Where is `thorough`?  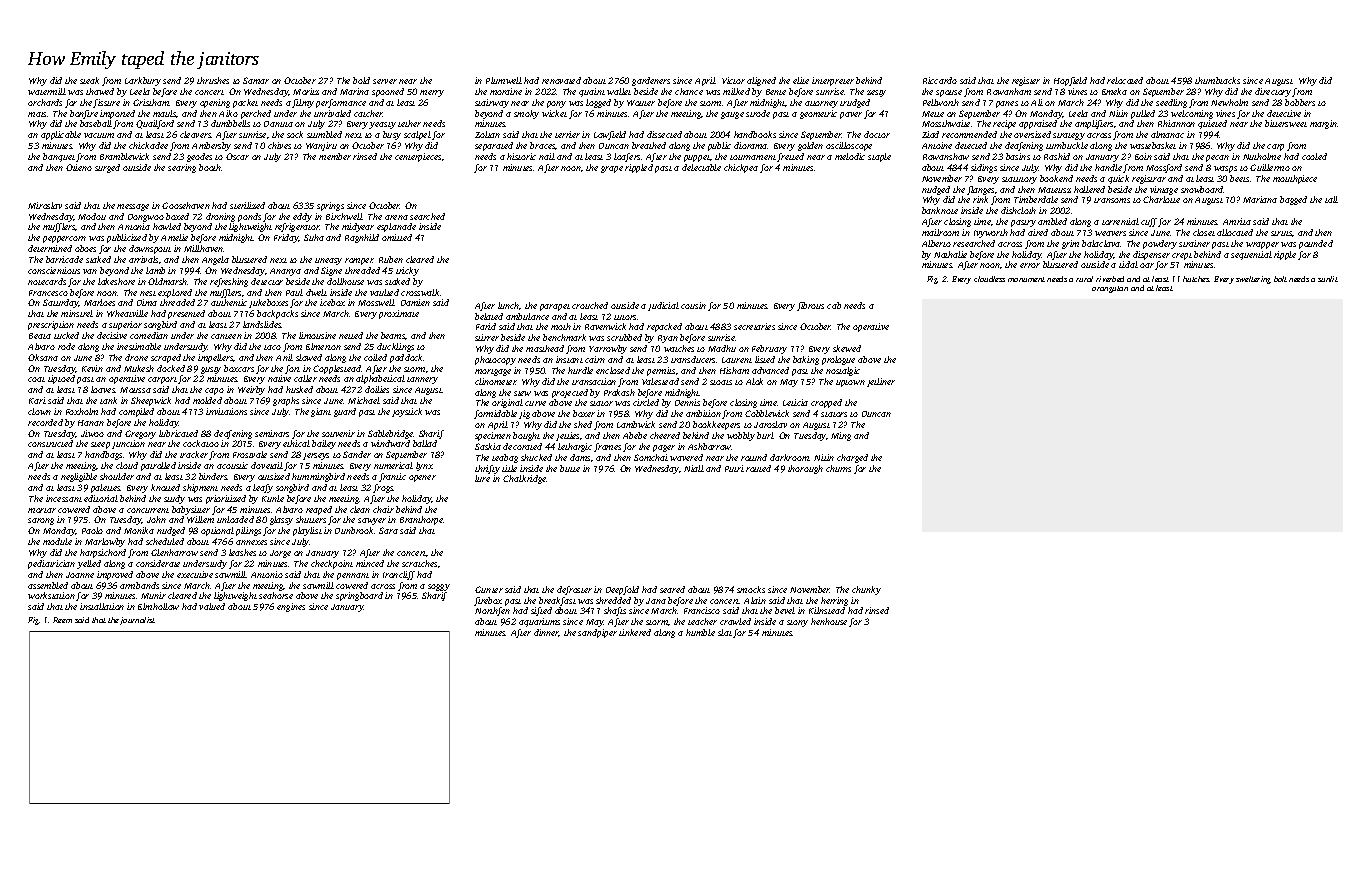
thorough is located at coordinates (805, 469).
